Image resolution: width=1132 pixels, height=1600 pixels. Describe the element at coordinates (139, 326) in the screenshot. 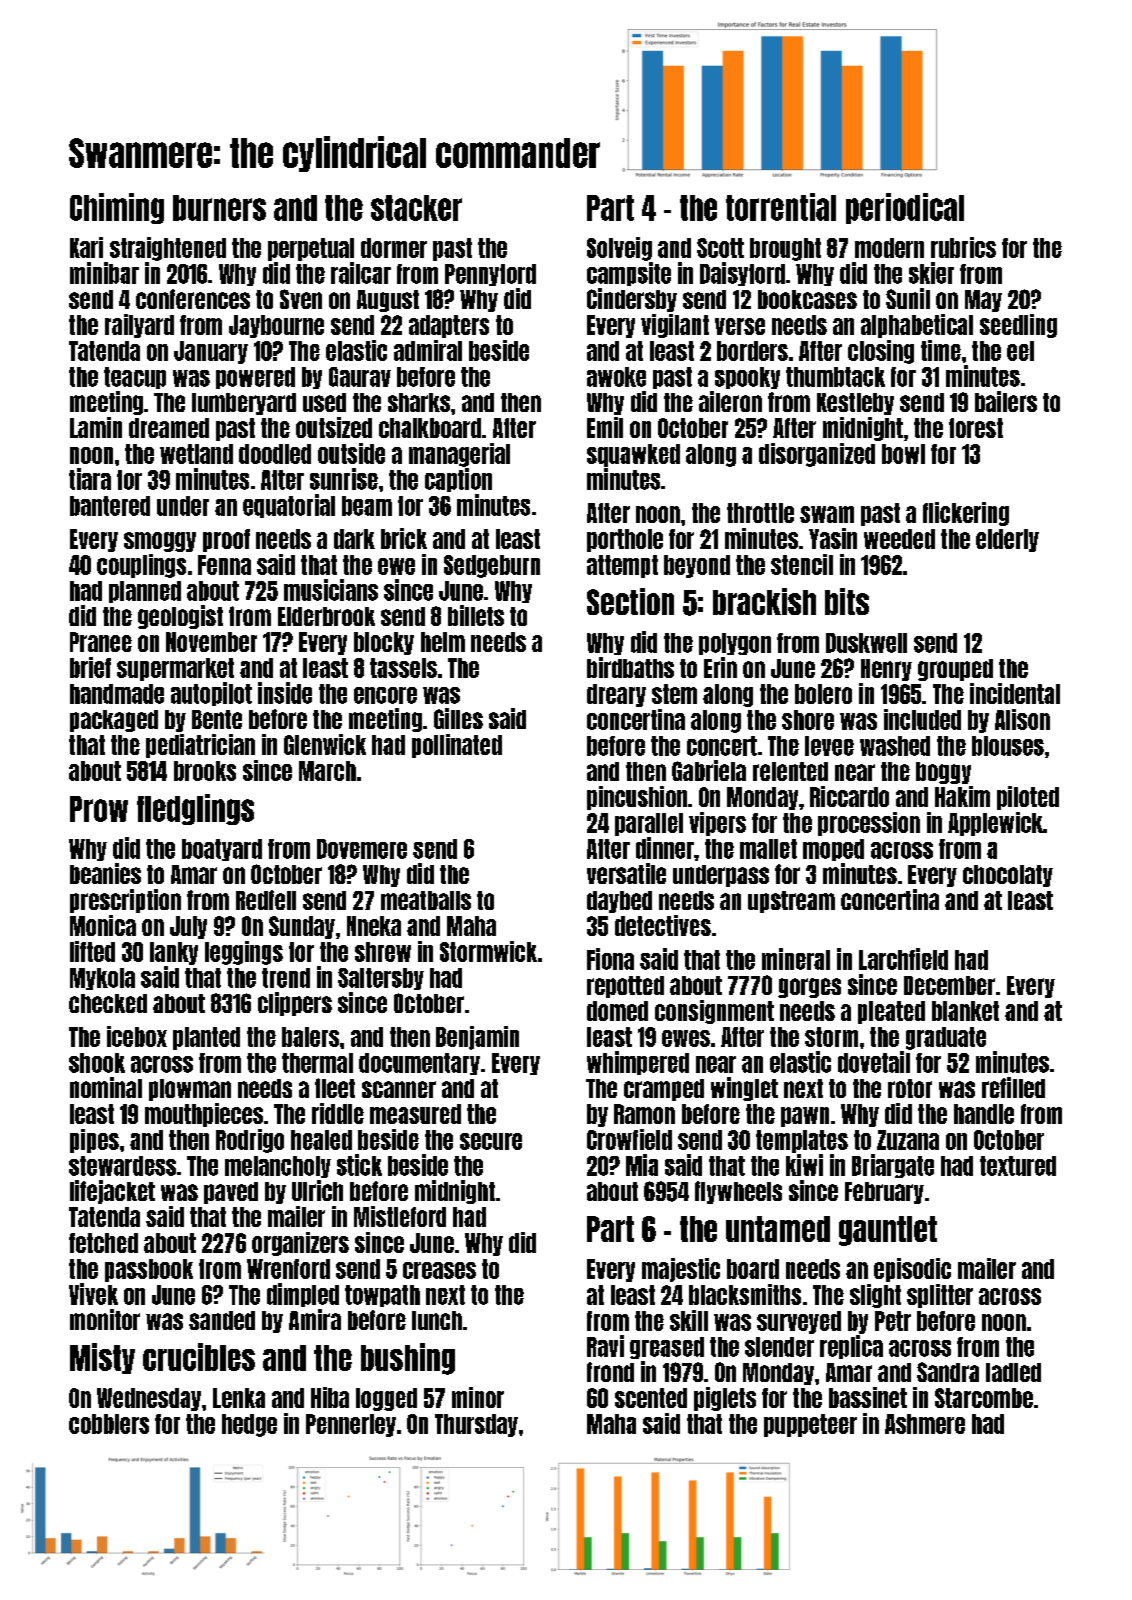

I see `railyard` at that location.
